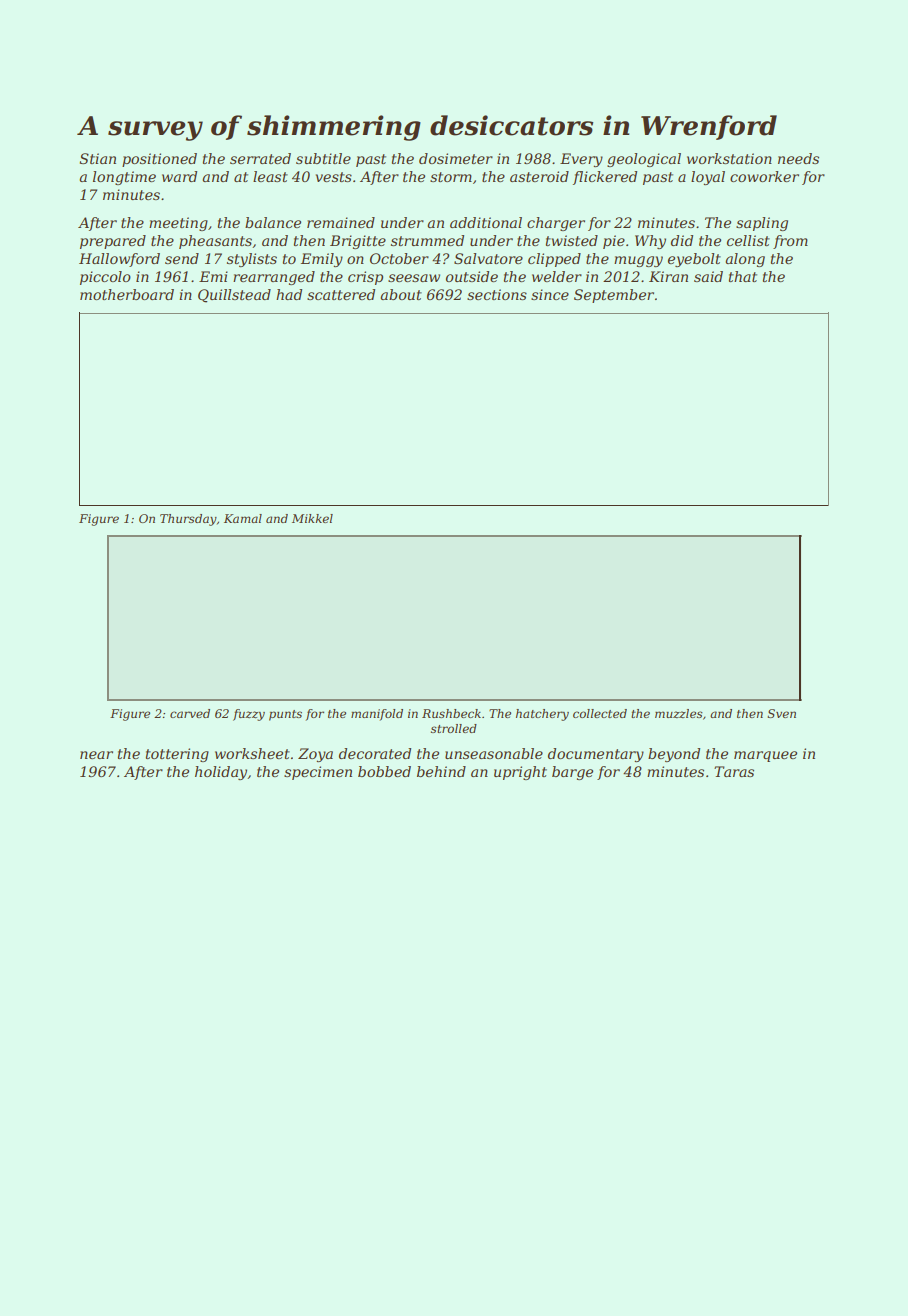 The width and height of the screenshot is (908, 1316). Describe the element at coordinates (188, 520) in the screenshot. I see `Thursday` at that location.
